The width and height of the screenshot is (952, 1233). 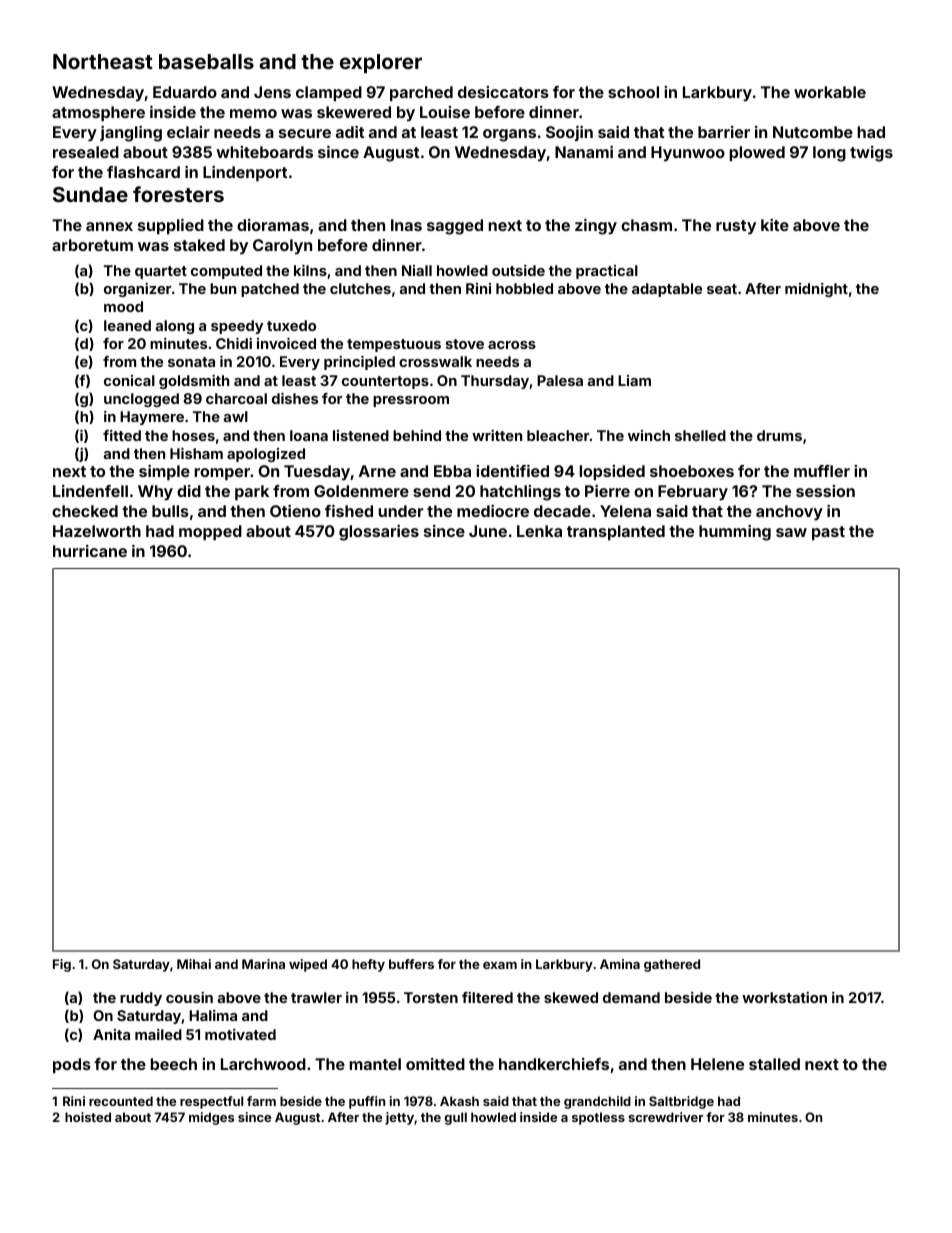 I want to click on arboretum, so click(x=92, y=245).
